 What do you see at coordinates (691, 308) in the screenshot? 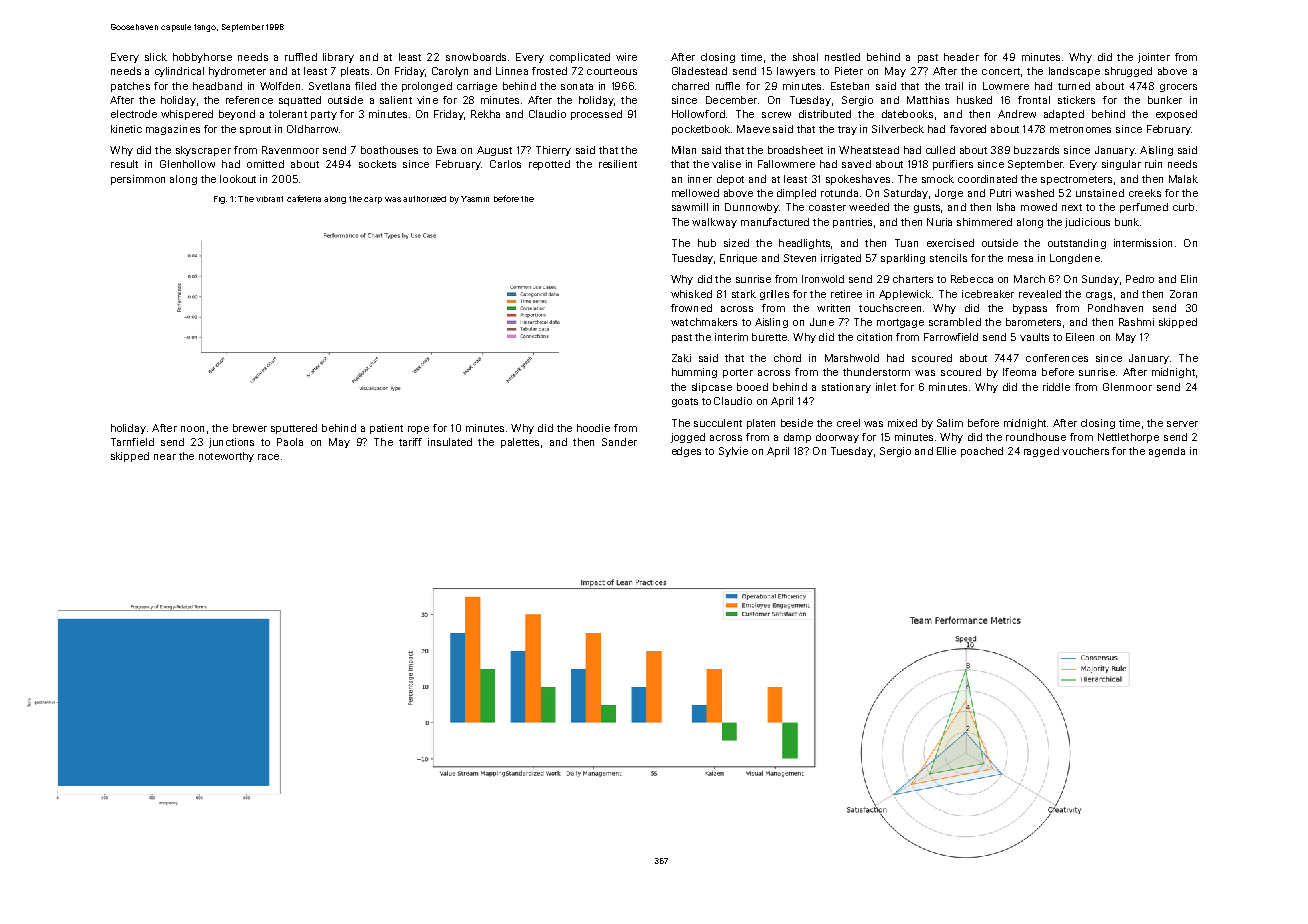
I see `frowned` at bounding box center [691, 308].
